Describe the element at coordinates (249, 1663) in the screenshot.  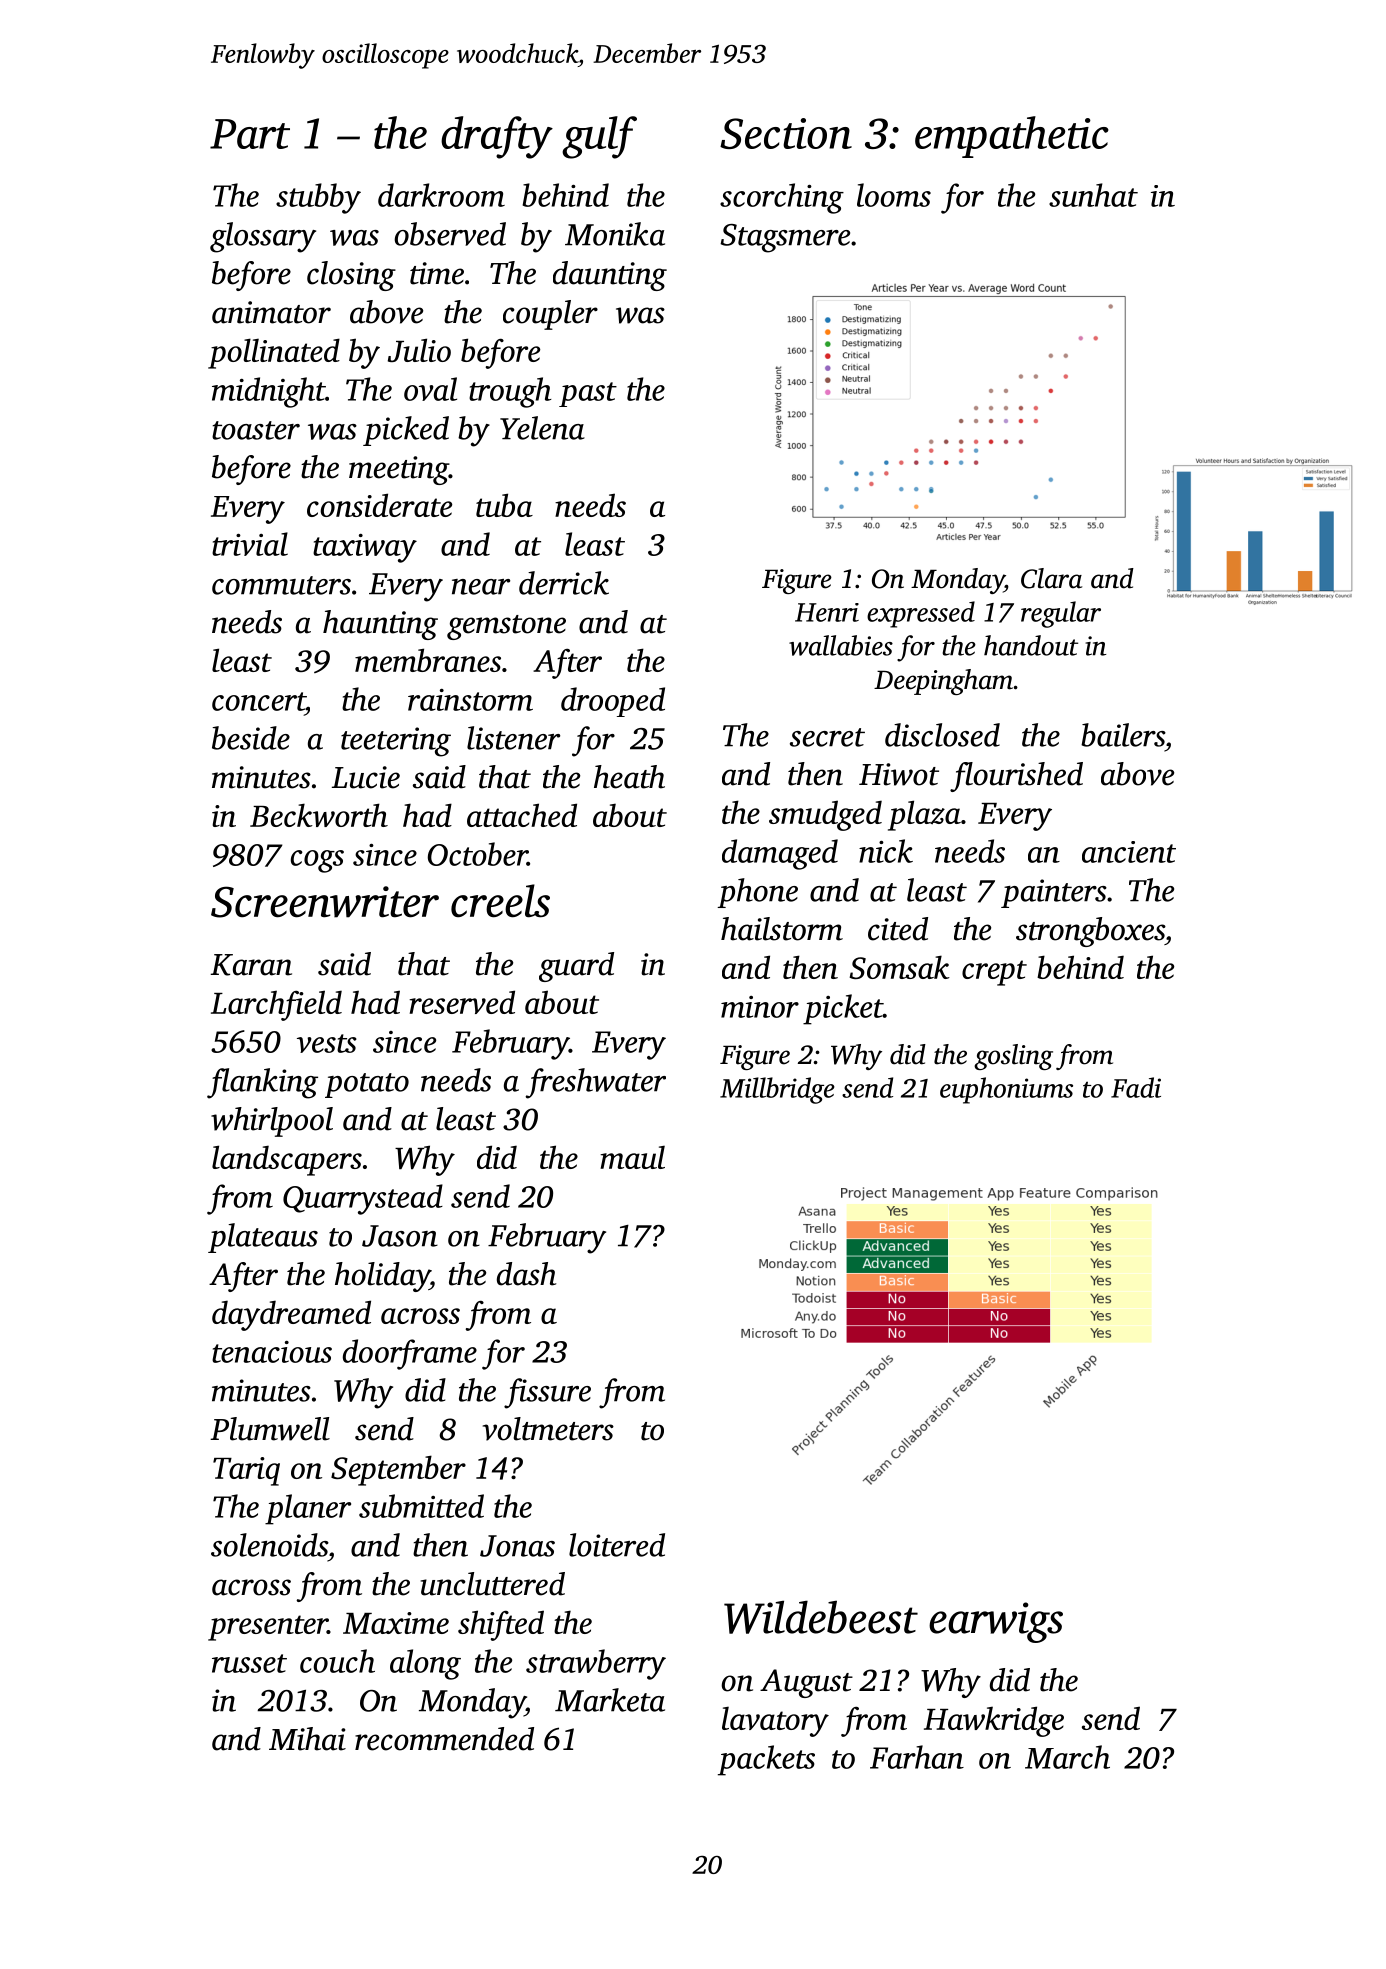
I see `russet` at that location.
